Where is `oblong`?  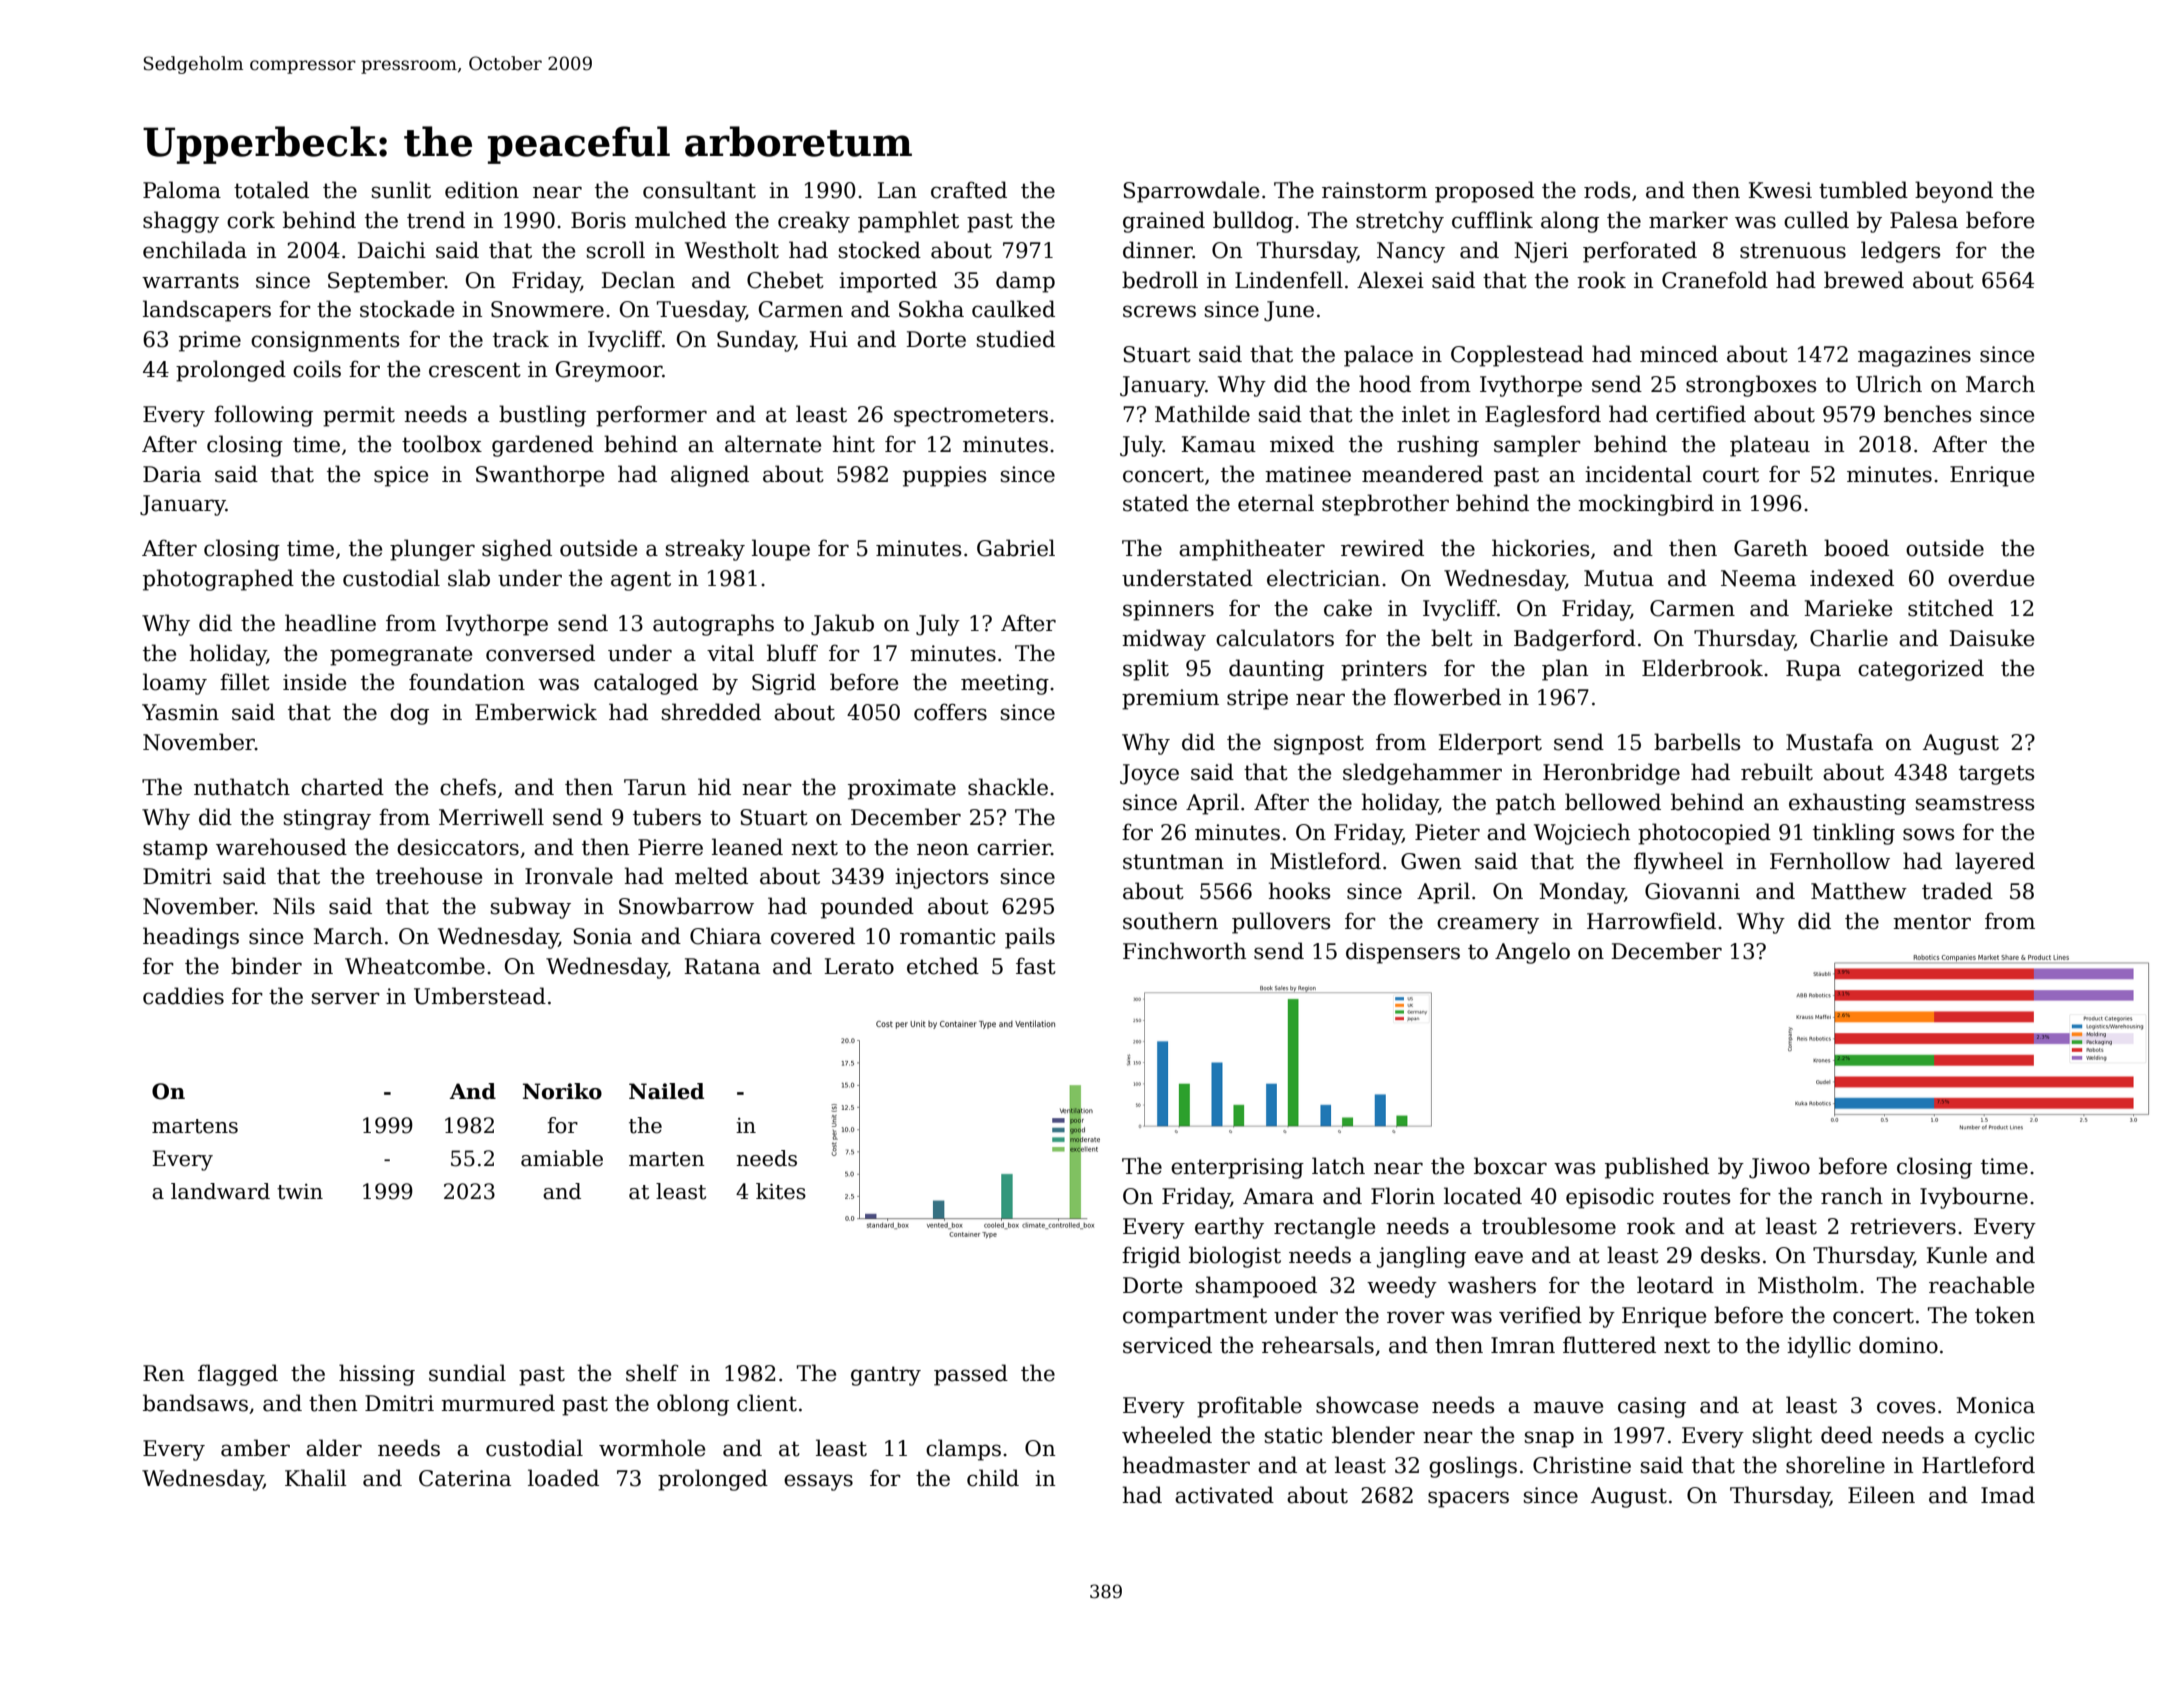 oblong is located at coordinates (693, 1405).
